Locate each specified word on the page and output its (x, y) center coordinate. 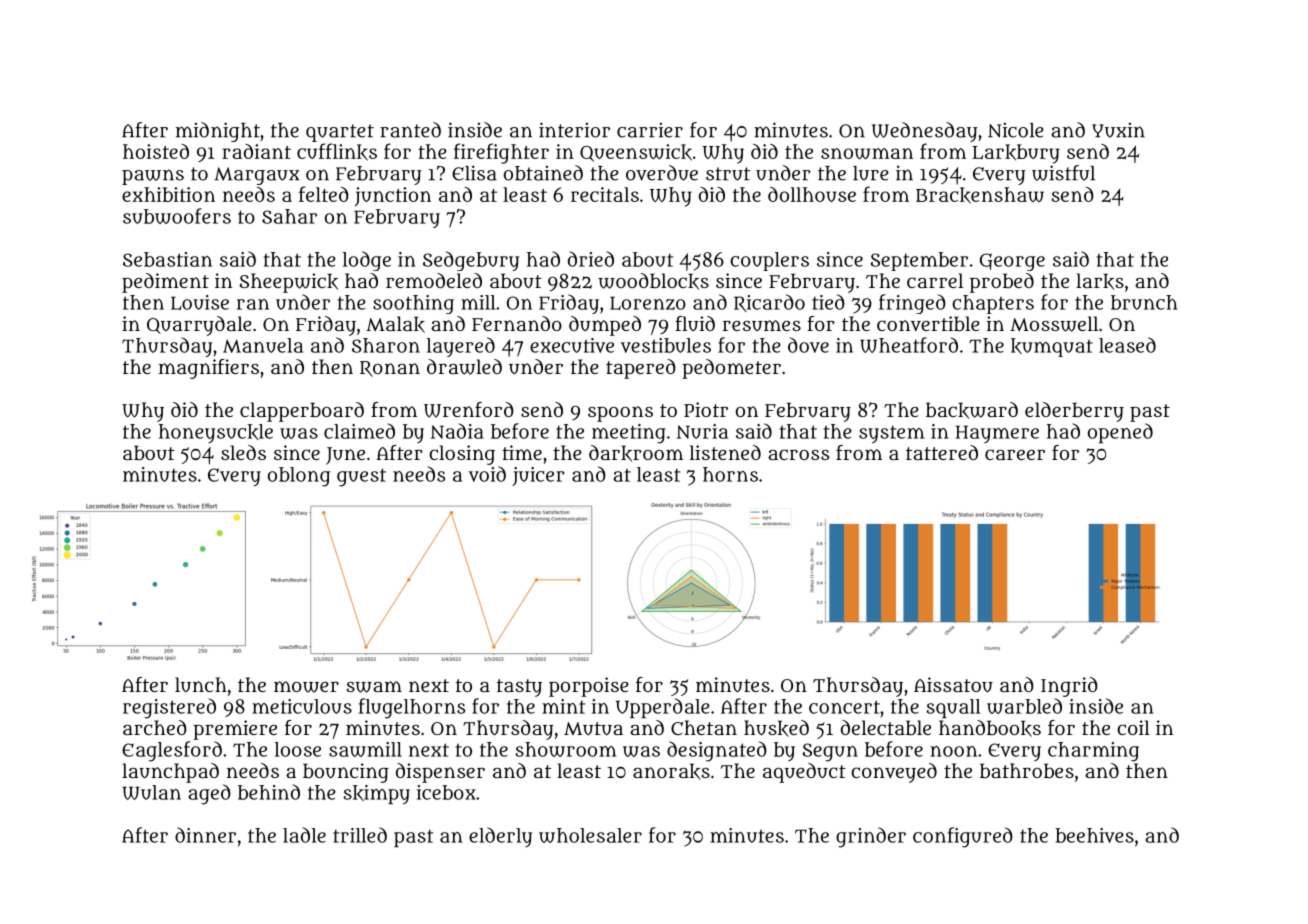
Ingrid (1069, 687)
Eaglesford (172, 751)
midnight (218, 132)
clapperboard (302, 412)
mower (306, 687)
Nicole (1016, 130)
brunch (1144, 302)
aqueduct (804, 773)
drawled (464, 367)
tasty (519, 688)
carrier (650, 130)
